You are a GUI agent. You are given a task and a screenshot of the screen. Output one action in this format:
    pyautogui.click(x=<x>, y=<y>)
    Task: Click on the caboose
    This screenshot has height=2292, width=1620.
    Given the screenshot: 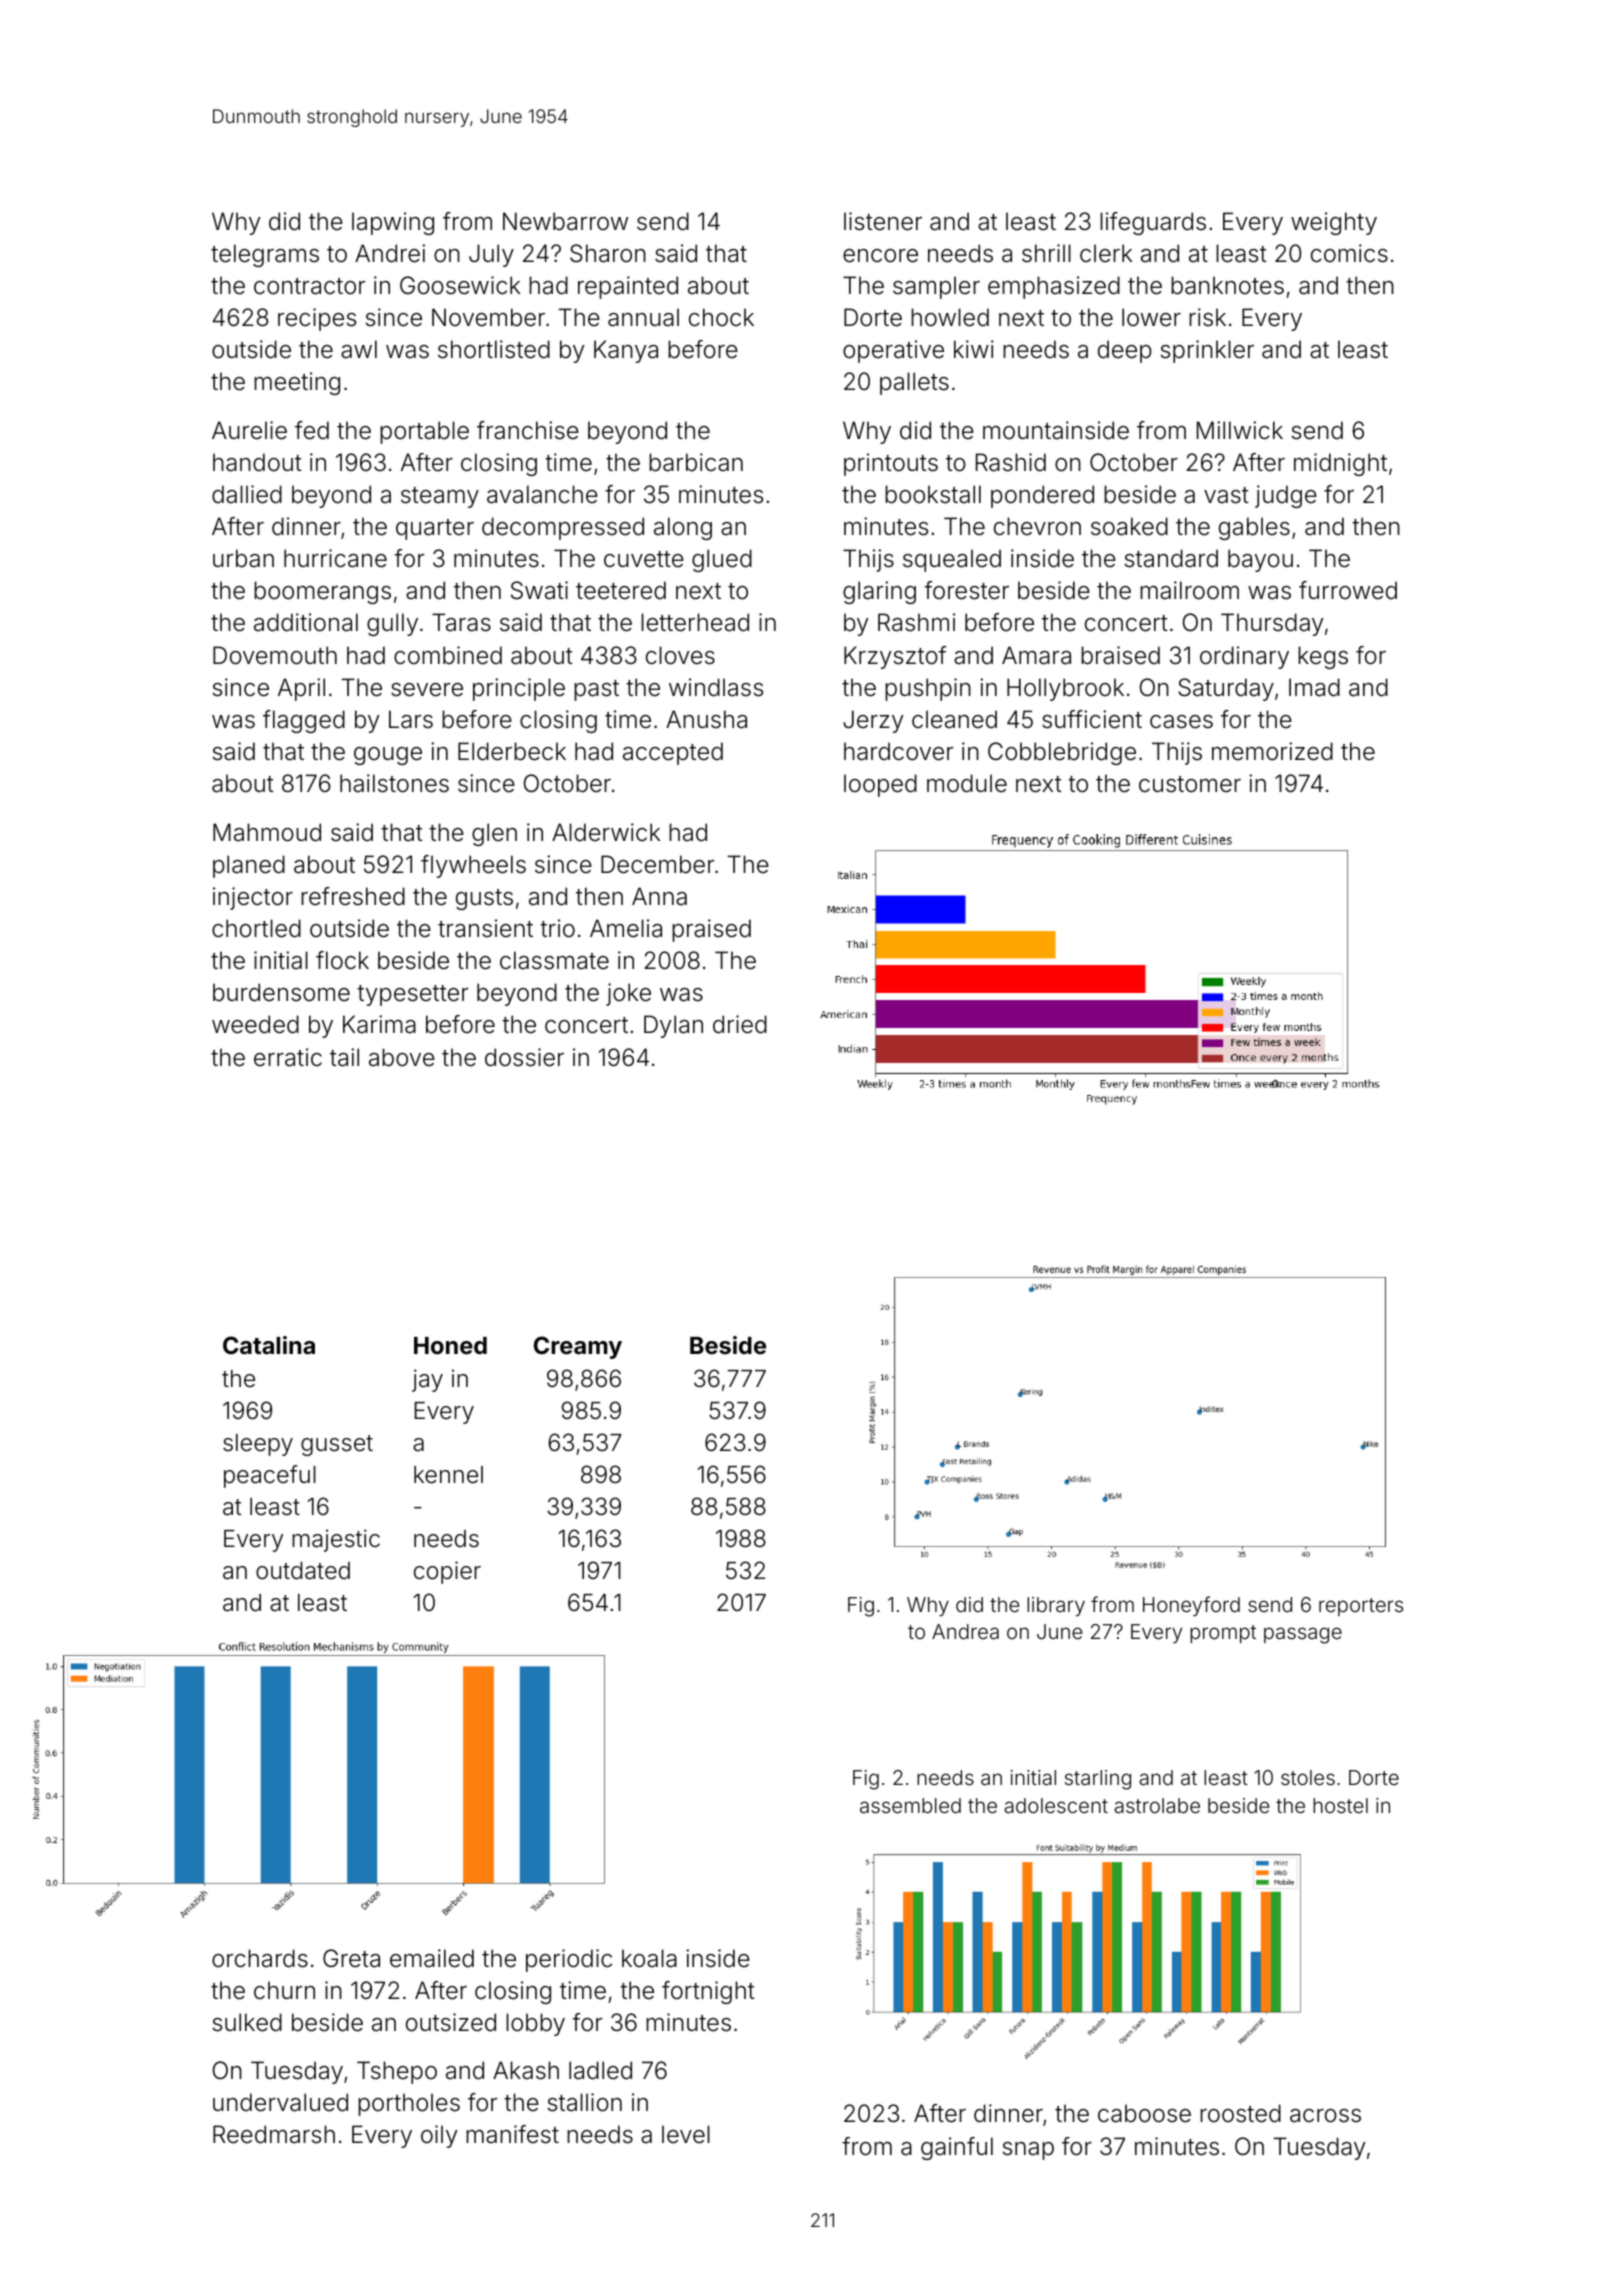 What is the action you would take?
    pyautogui.click(x=1144, y=2113)
